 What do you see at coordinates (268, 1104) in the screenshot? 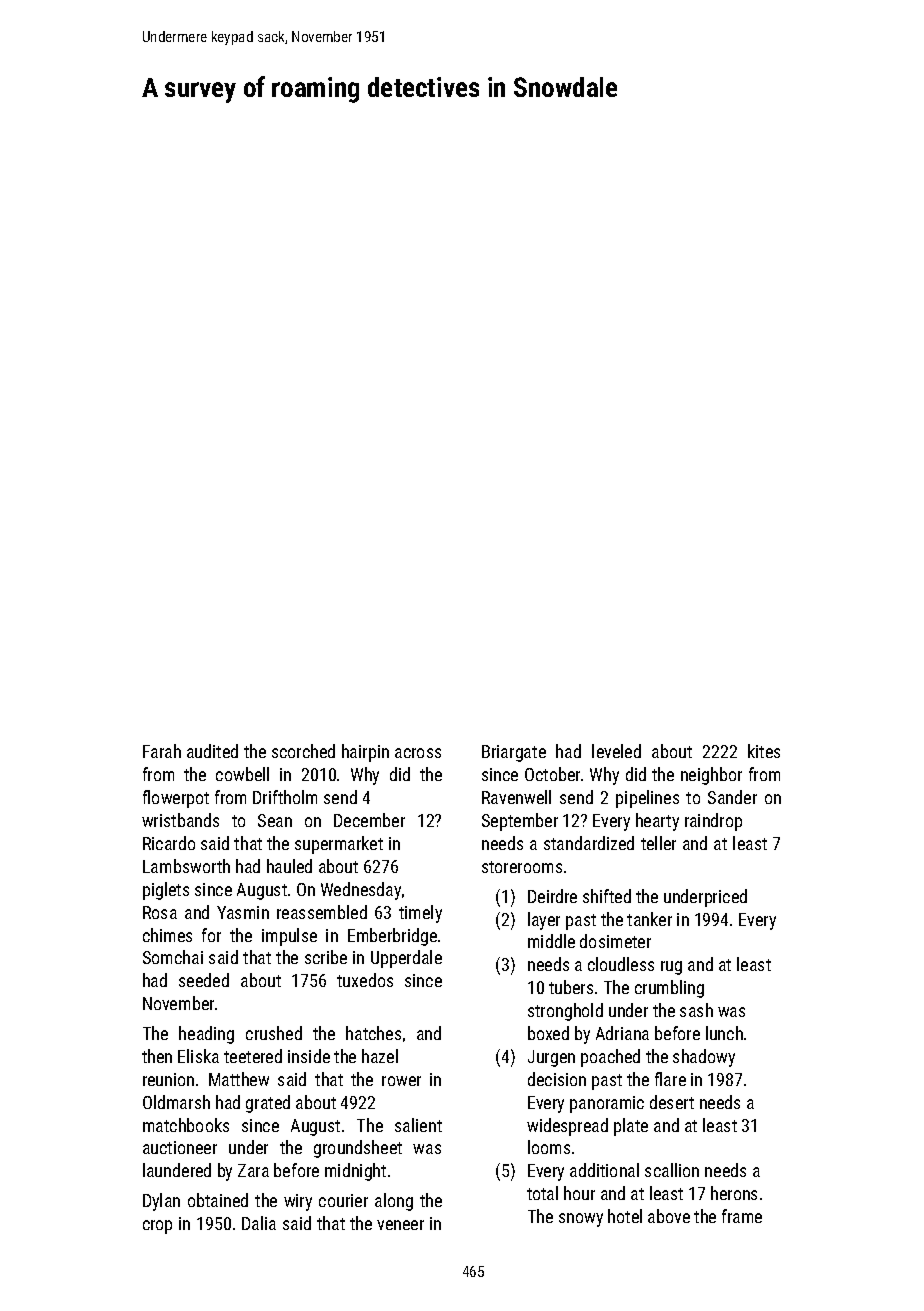
I see `grated` at bounding box center [268, 1104].
